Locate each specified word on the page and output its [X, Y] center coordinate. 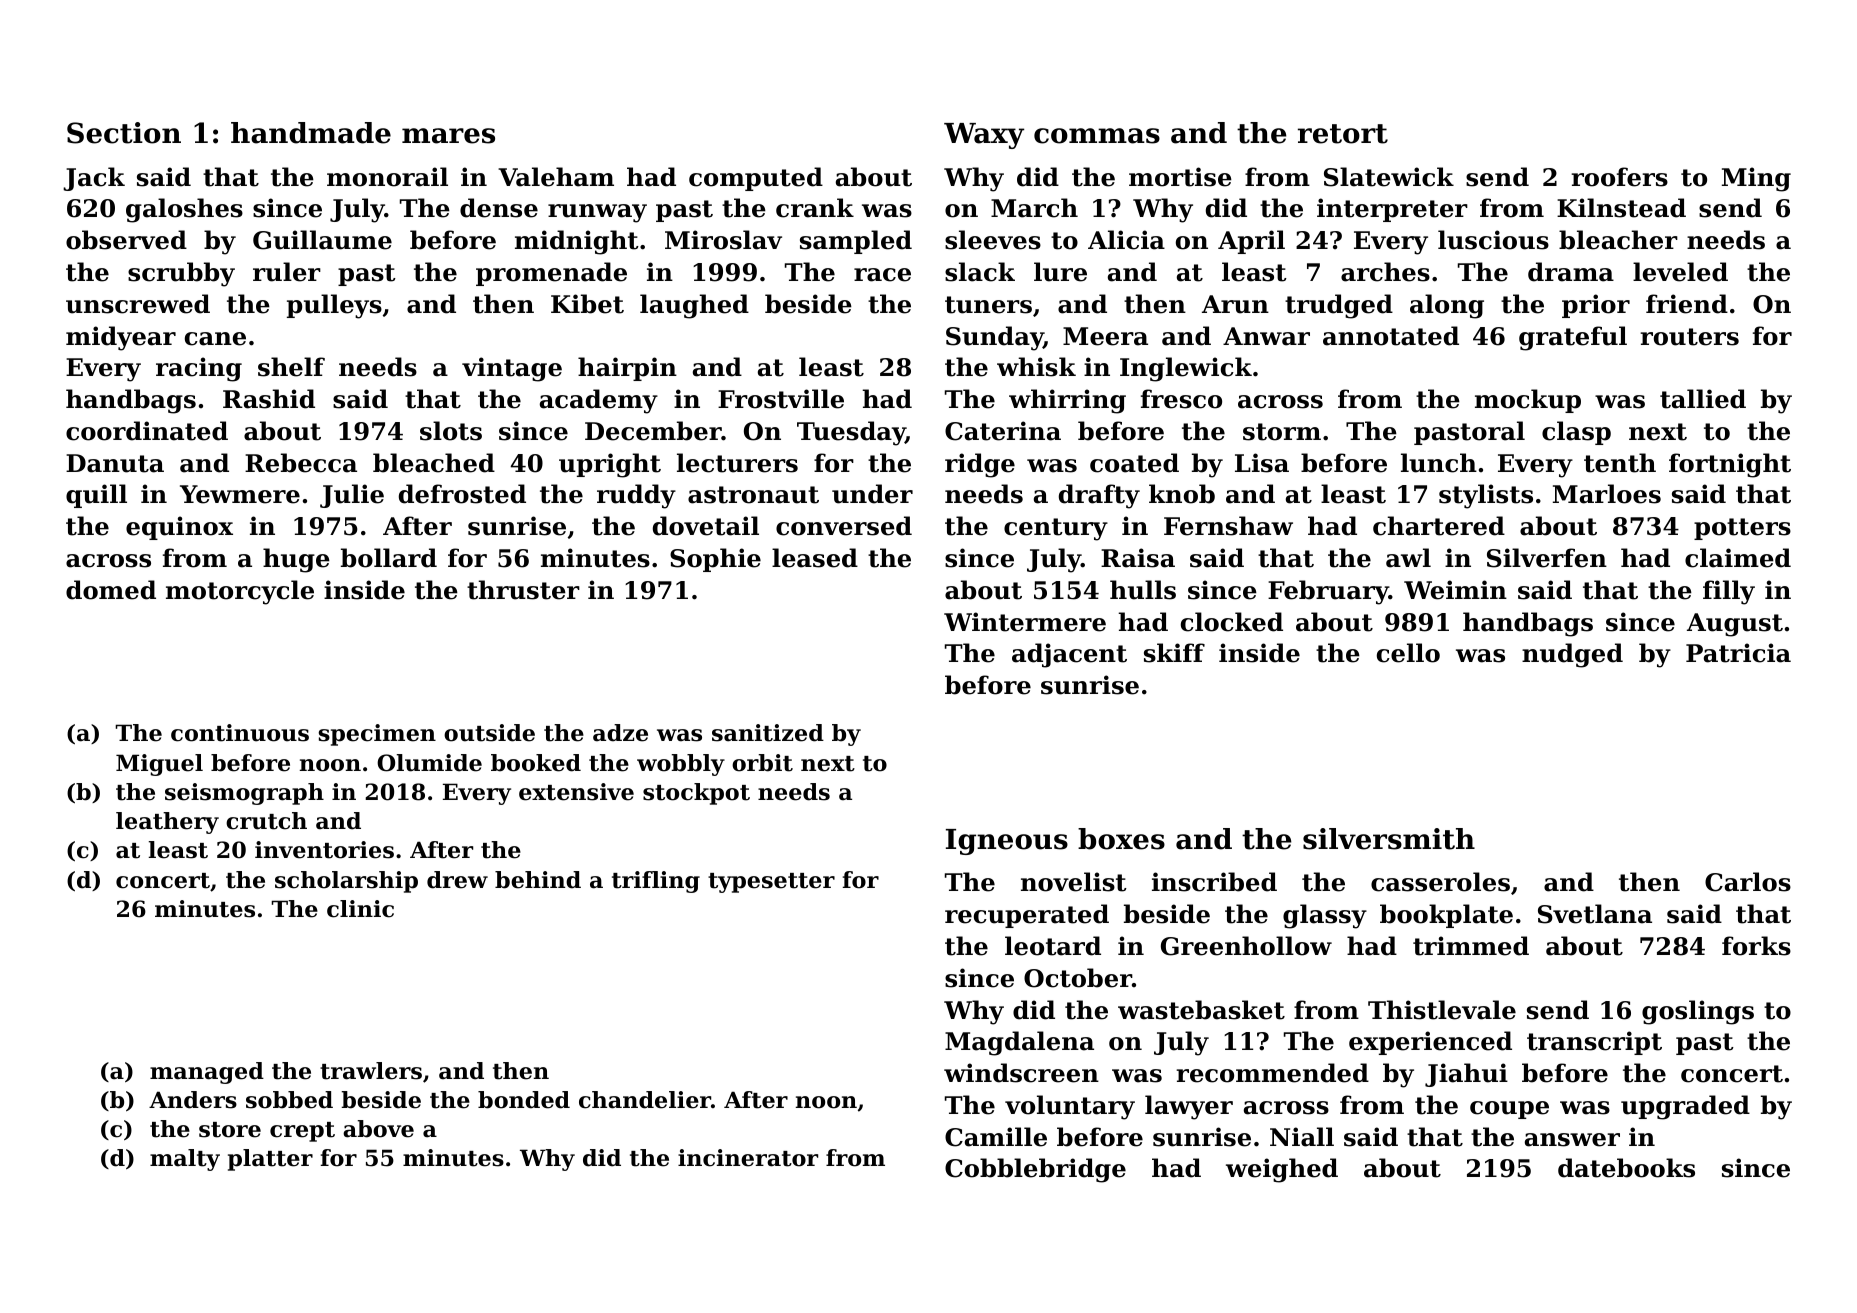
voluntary [1070, 1107]
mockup [1528, 401]
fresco [1181, 399]
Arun [1235, 304]
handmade [311, 133]
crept [302, 1132]
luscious [1493, 240]
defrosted [462, 494]
